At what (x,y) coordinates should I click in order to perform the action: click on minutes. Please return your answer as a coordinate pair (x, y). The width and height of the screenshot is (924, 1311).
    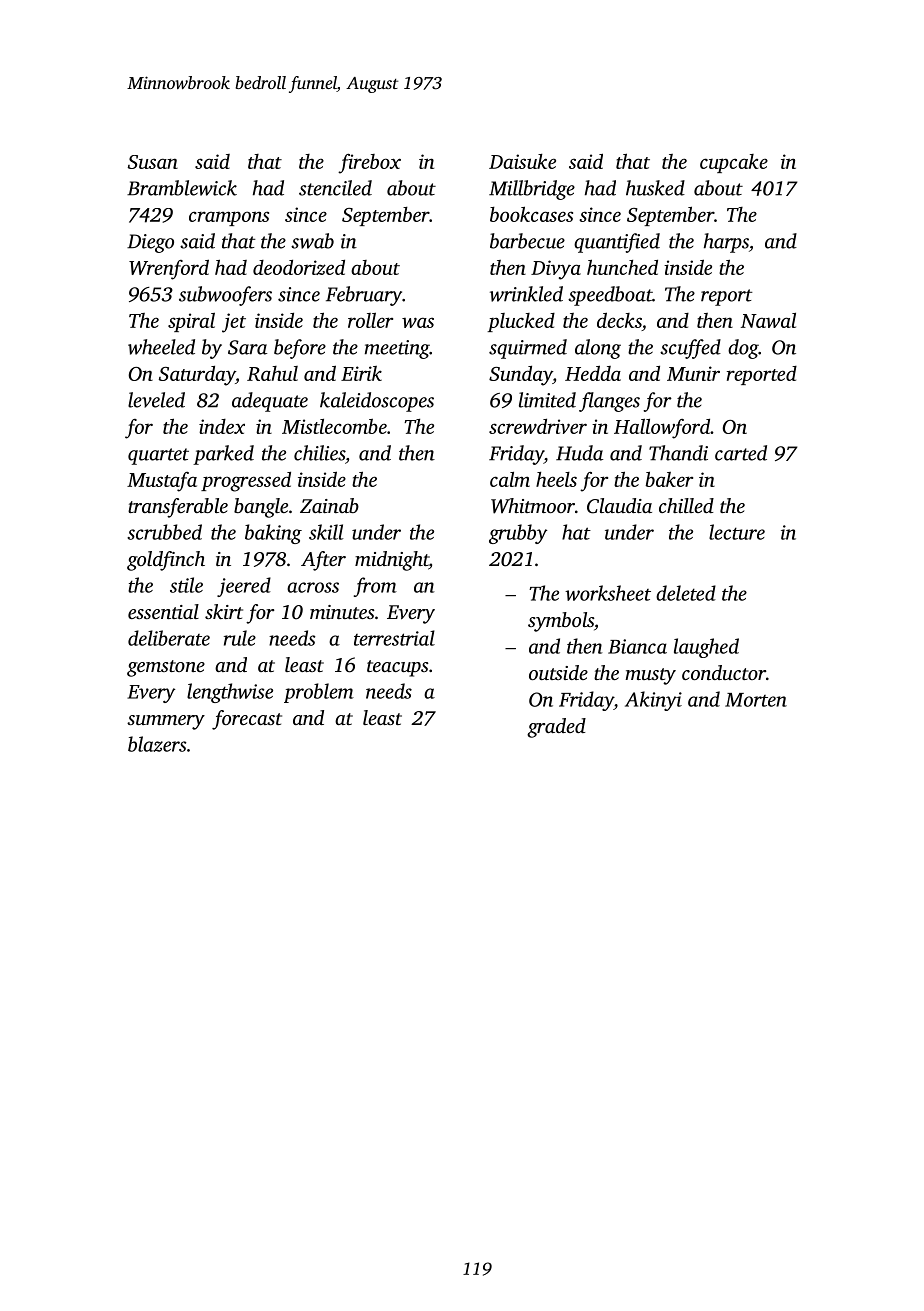
    Looking at the image, I should click on (342, 612).
